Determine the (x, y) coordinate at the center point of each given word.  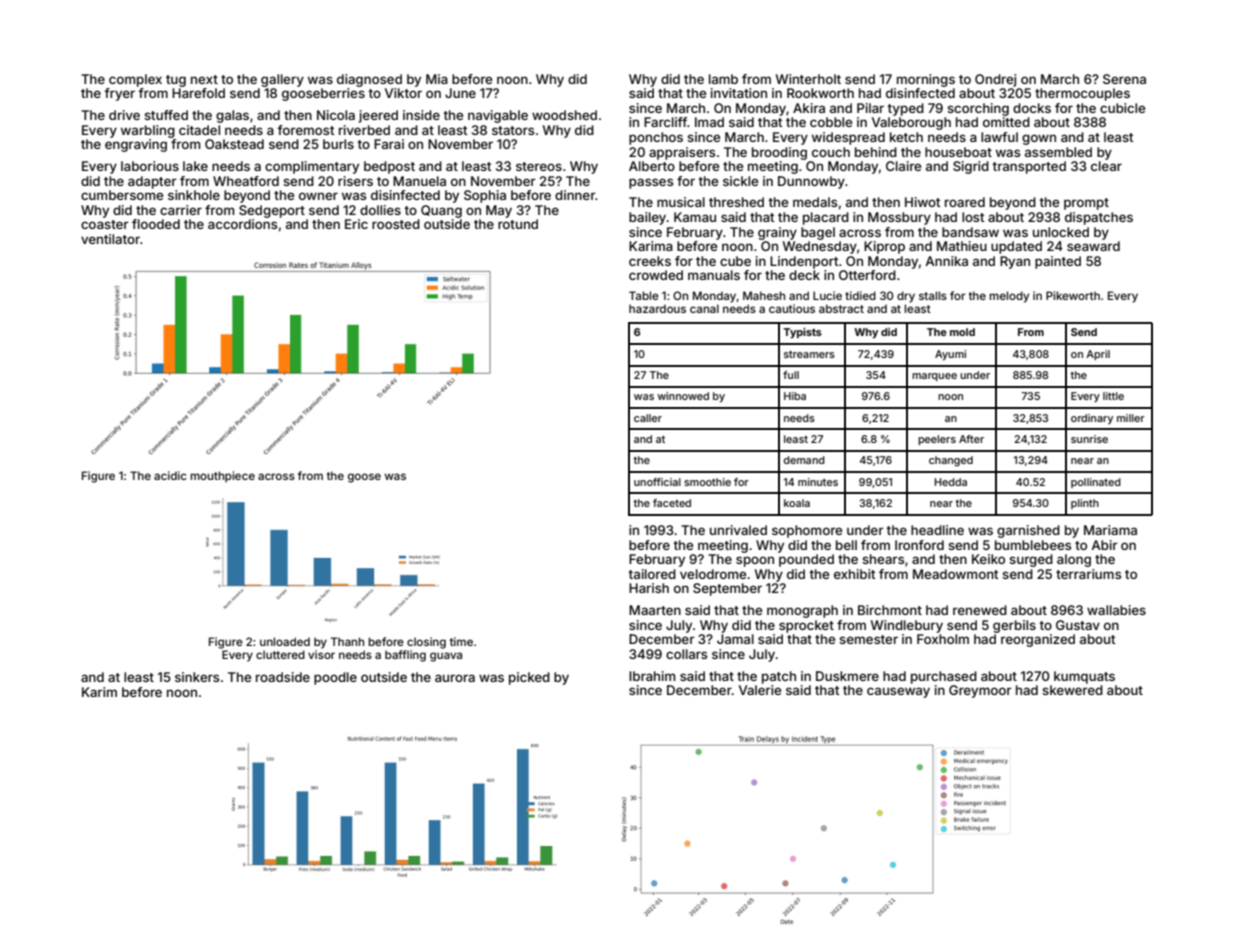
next (204, 79)
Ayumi (950, 355)
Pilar (870, 108)
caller (648, 418)
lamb (723, 79)
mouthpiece (222, 477)
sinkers (197, 677)
